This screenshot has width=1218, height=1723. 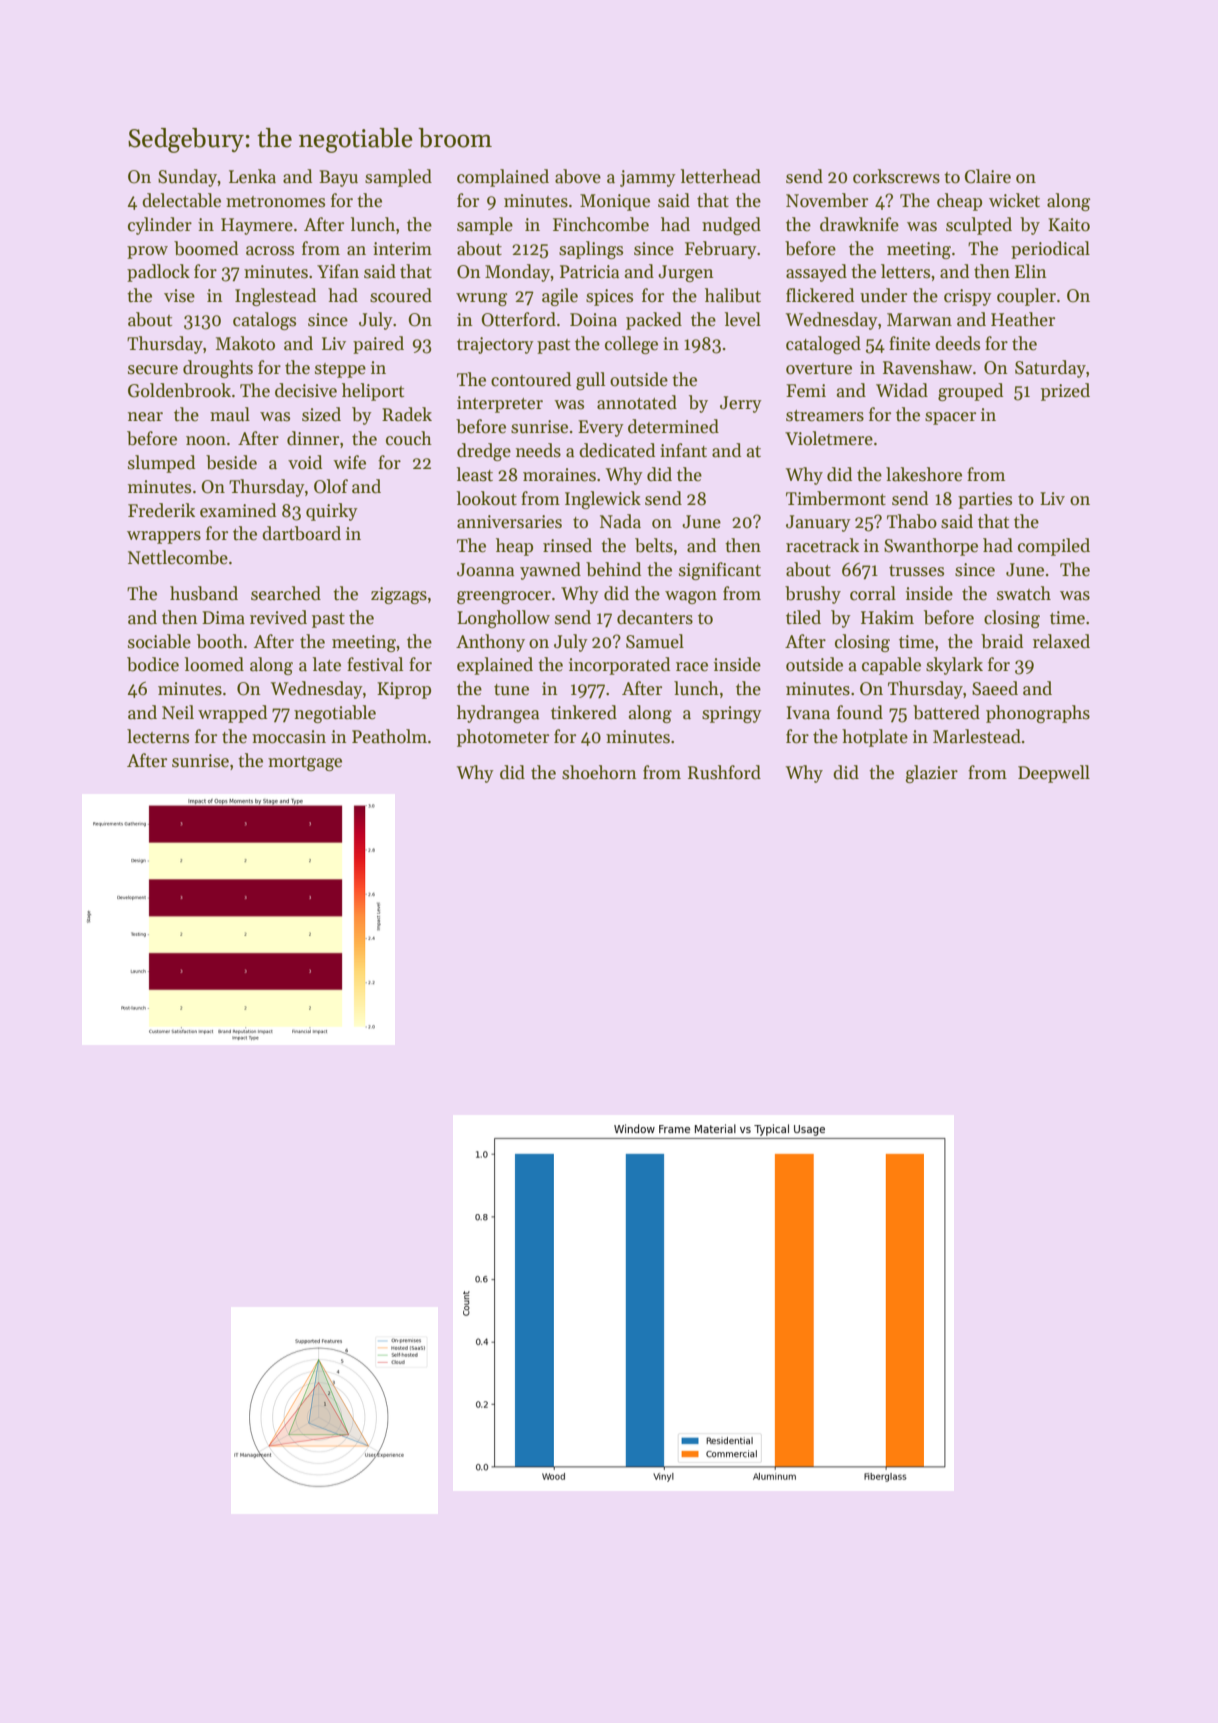 What do you see at coordinates (631, 345) in the screenshot?
I see `college` at bounding box center [631, 345].
